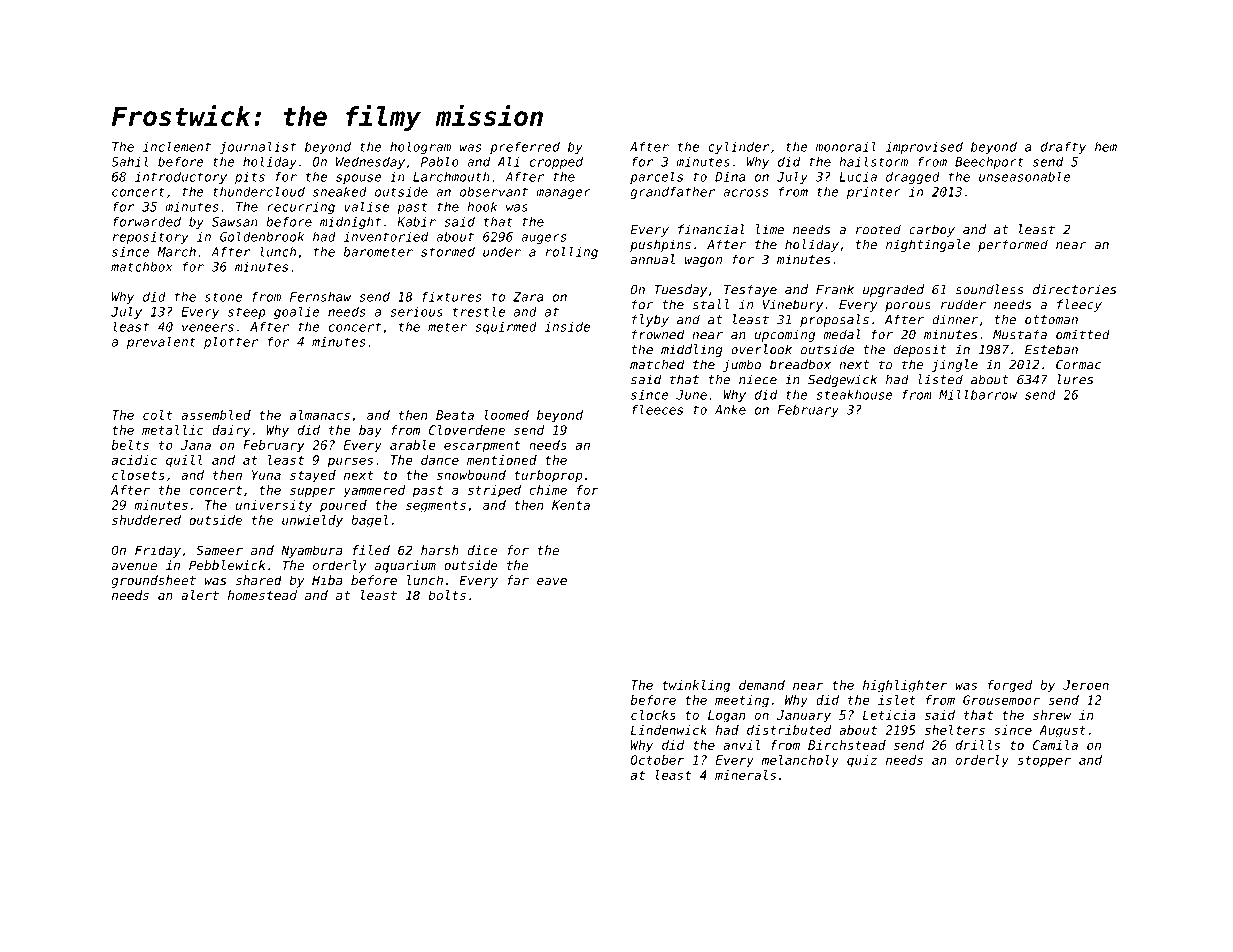 This image has height=952, width=1233. Describe the element at coordinates (1086, 685) in the image. I see `Jeroen` at that location.
